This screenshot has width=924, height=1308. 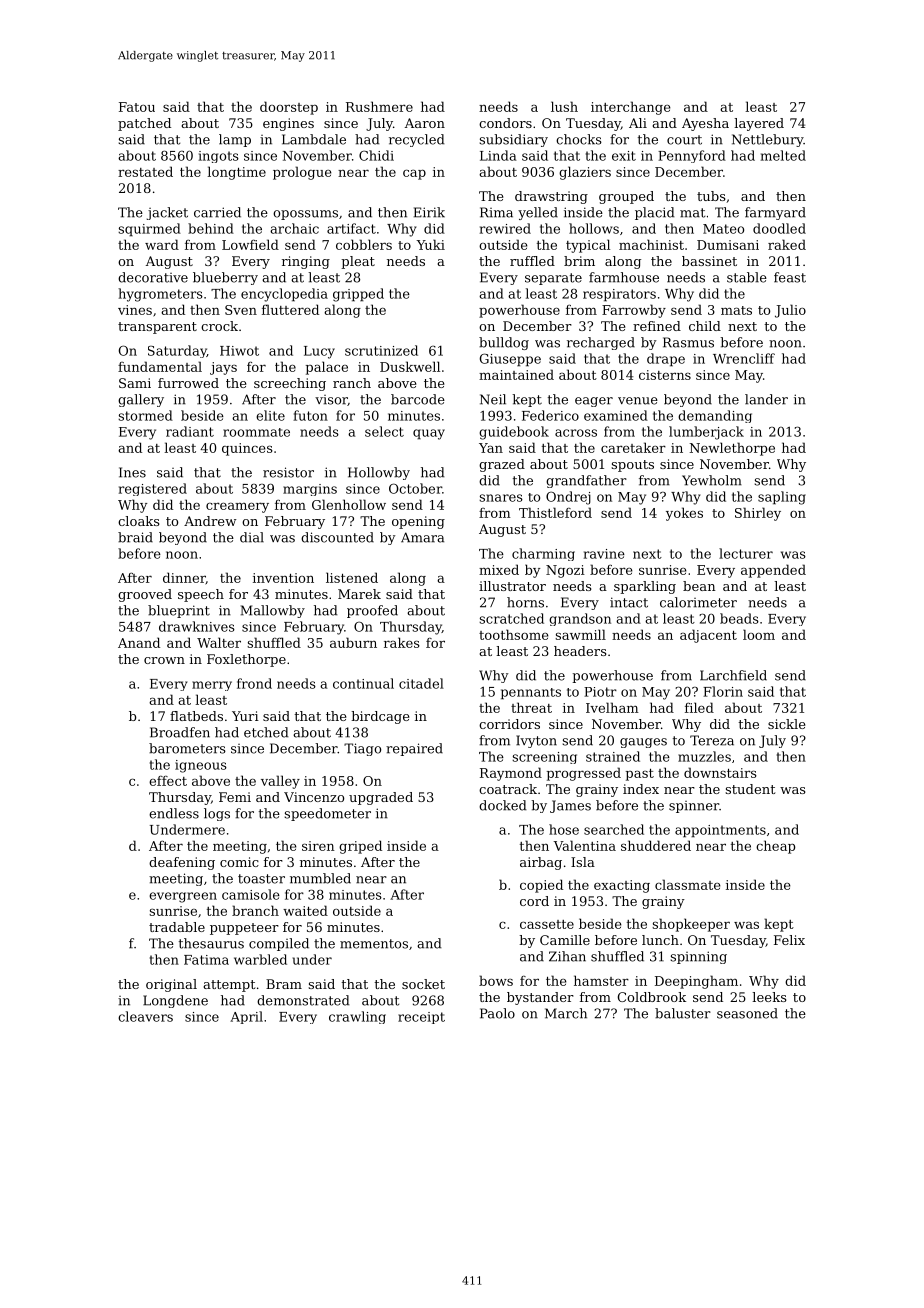 I want to click on Longdene, so click(x=175, y=1001).
